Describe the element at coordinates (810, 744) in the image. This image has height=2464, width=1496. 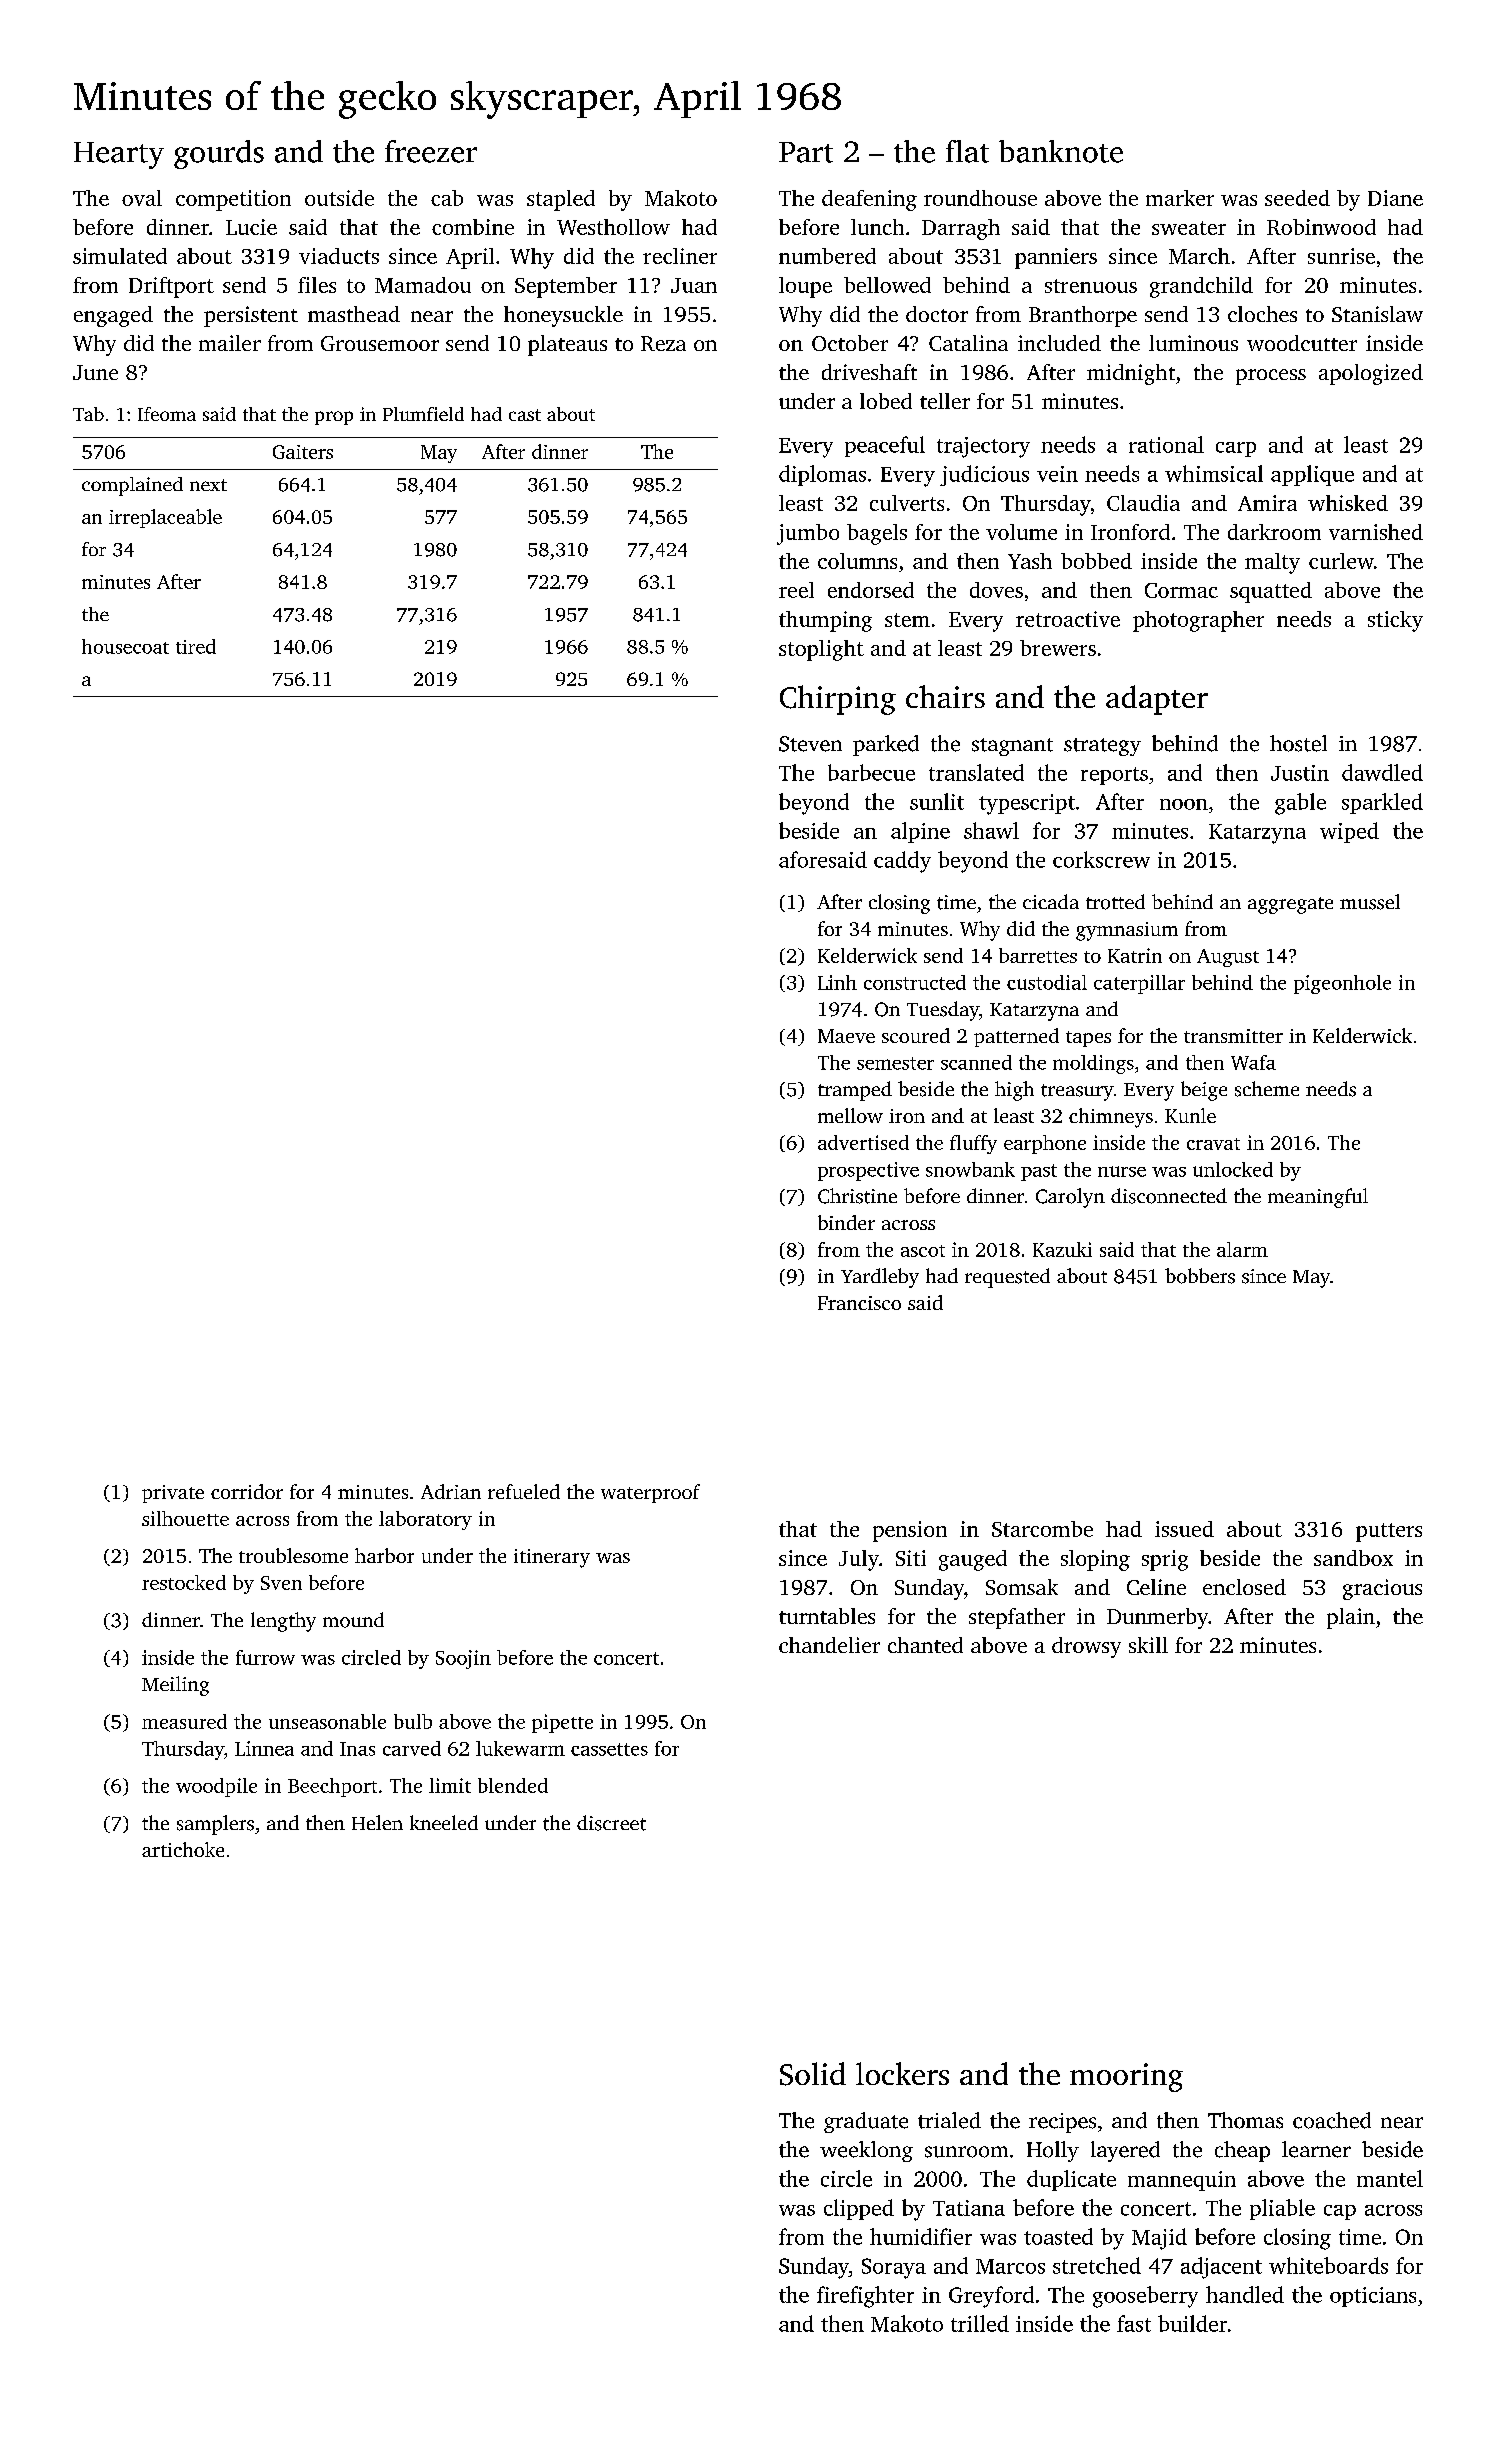
I see `Steven` at that location.
